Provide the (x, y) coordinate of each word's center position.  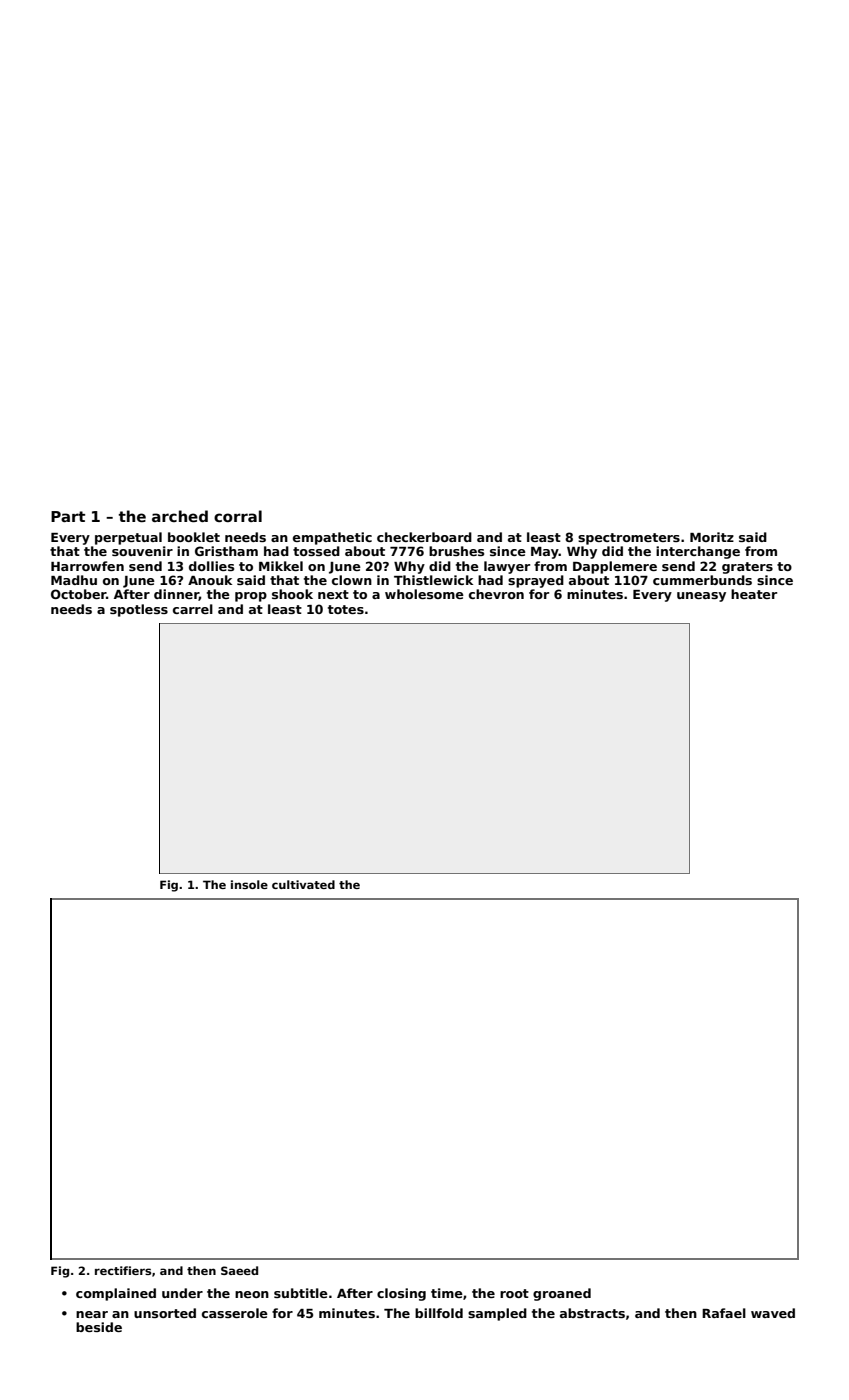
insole (249, 884)
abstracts (592, 1313)
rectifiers (123, 1270)
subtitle (301, 1293)
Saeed (239, 1270)
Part (68, 516)
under (182, 1293)
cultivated (303, 884)
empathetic (332, 538)
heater (754, 594)
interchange (698, 552)
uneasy (701, 597)
